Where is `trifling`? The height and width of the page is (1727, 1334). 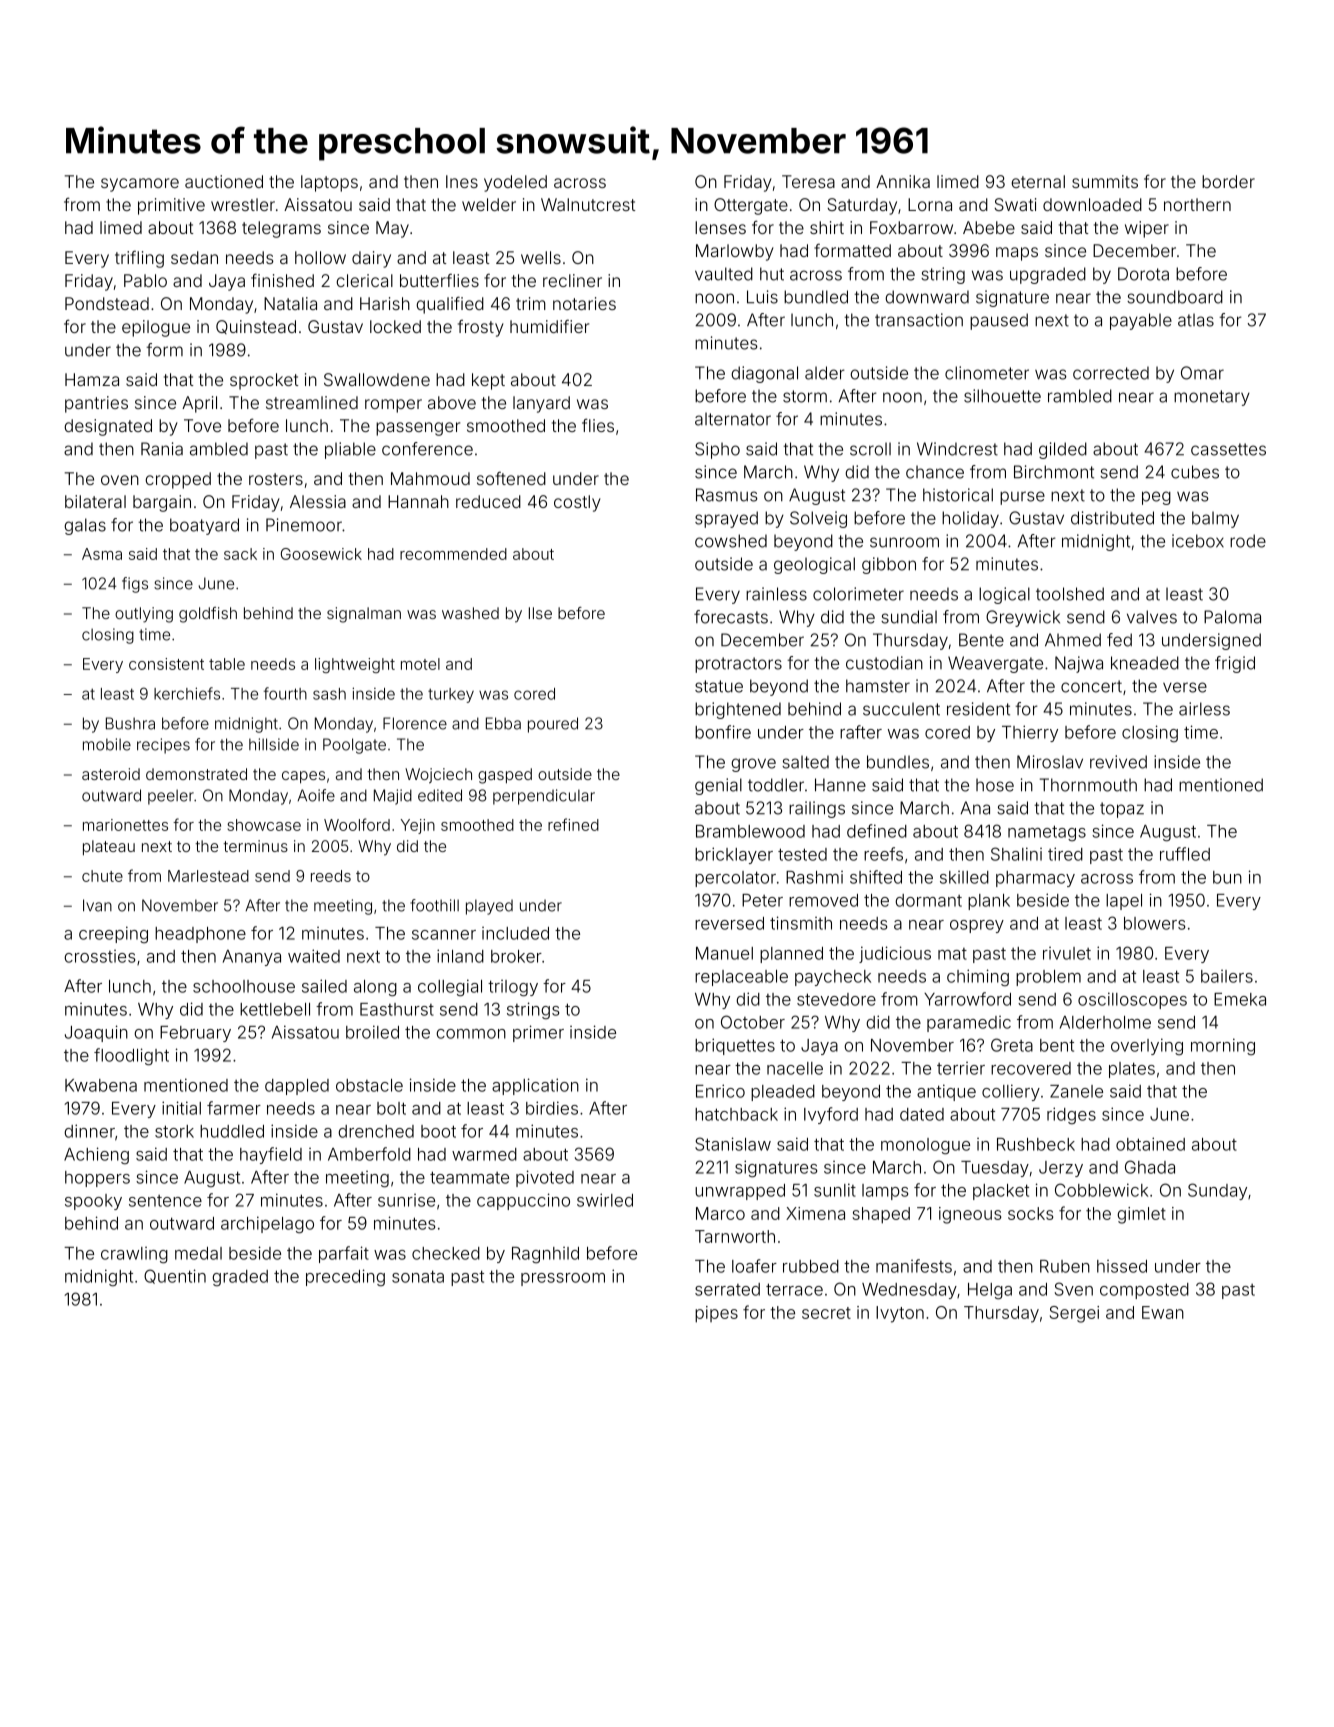 trifling is located at coordinates (139, 259).
